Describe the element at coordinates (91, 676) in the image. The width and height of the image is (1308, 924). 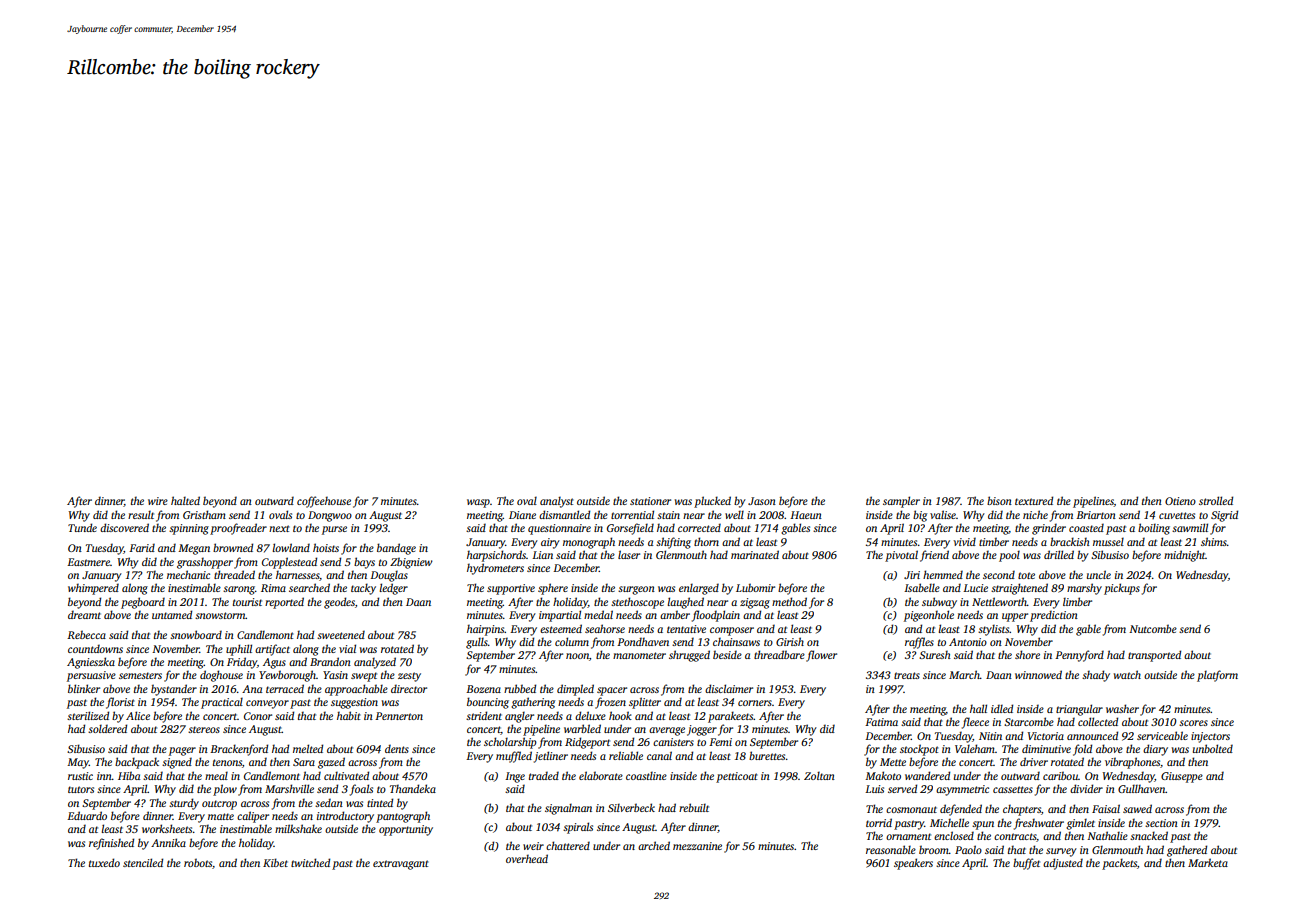
I see `persuasive` at that location.
